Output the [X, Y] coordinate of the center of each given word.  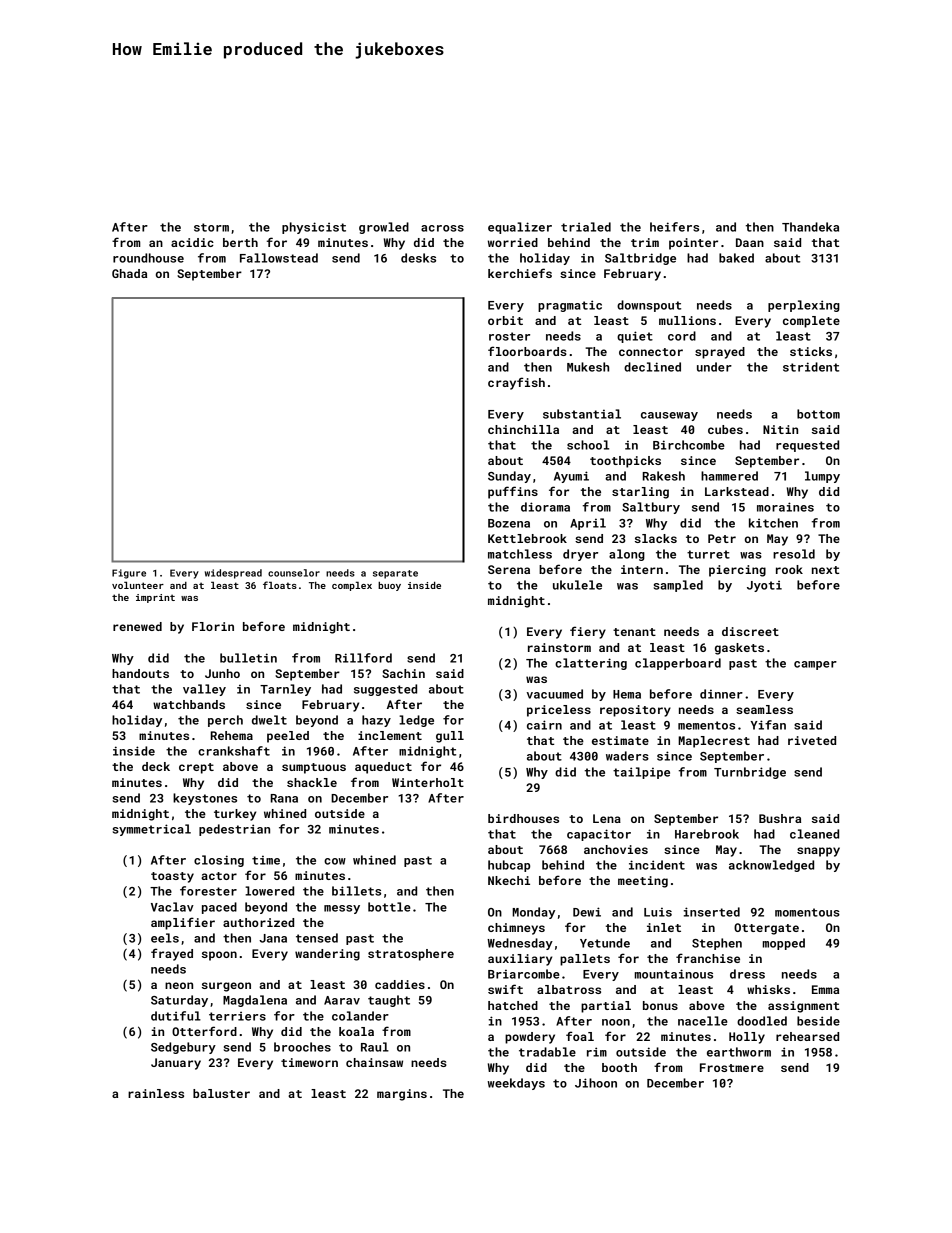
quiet [635, 337]
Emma [825, 989]
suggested [385, 690]
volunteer [138, 585]
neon [179, 985]
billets [356, 891]
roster [509, 336]
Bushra [780, 818]
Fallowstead [279, 258]
